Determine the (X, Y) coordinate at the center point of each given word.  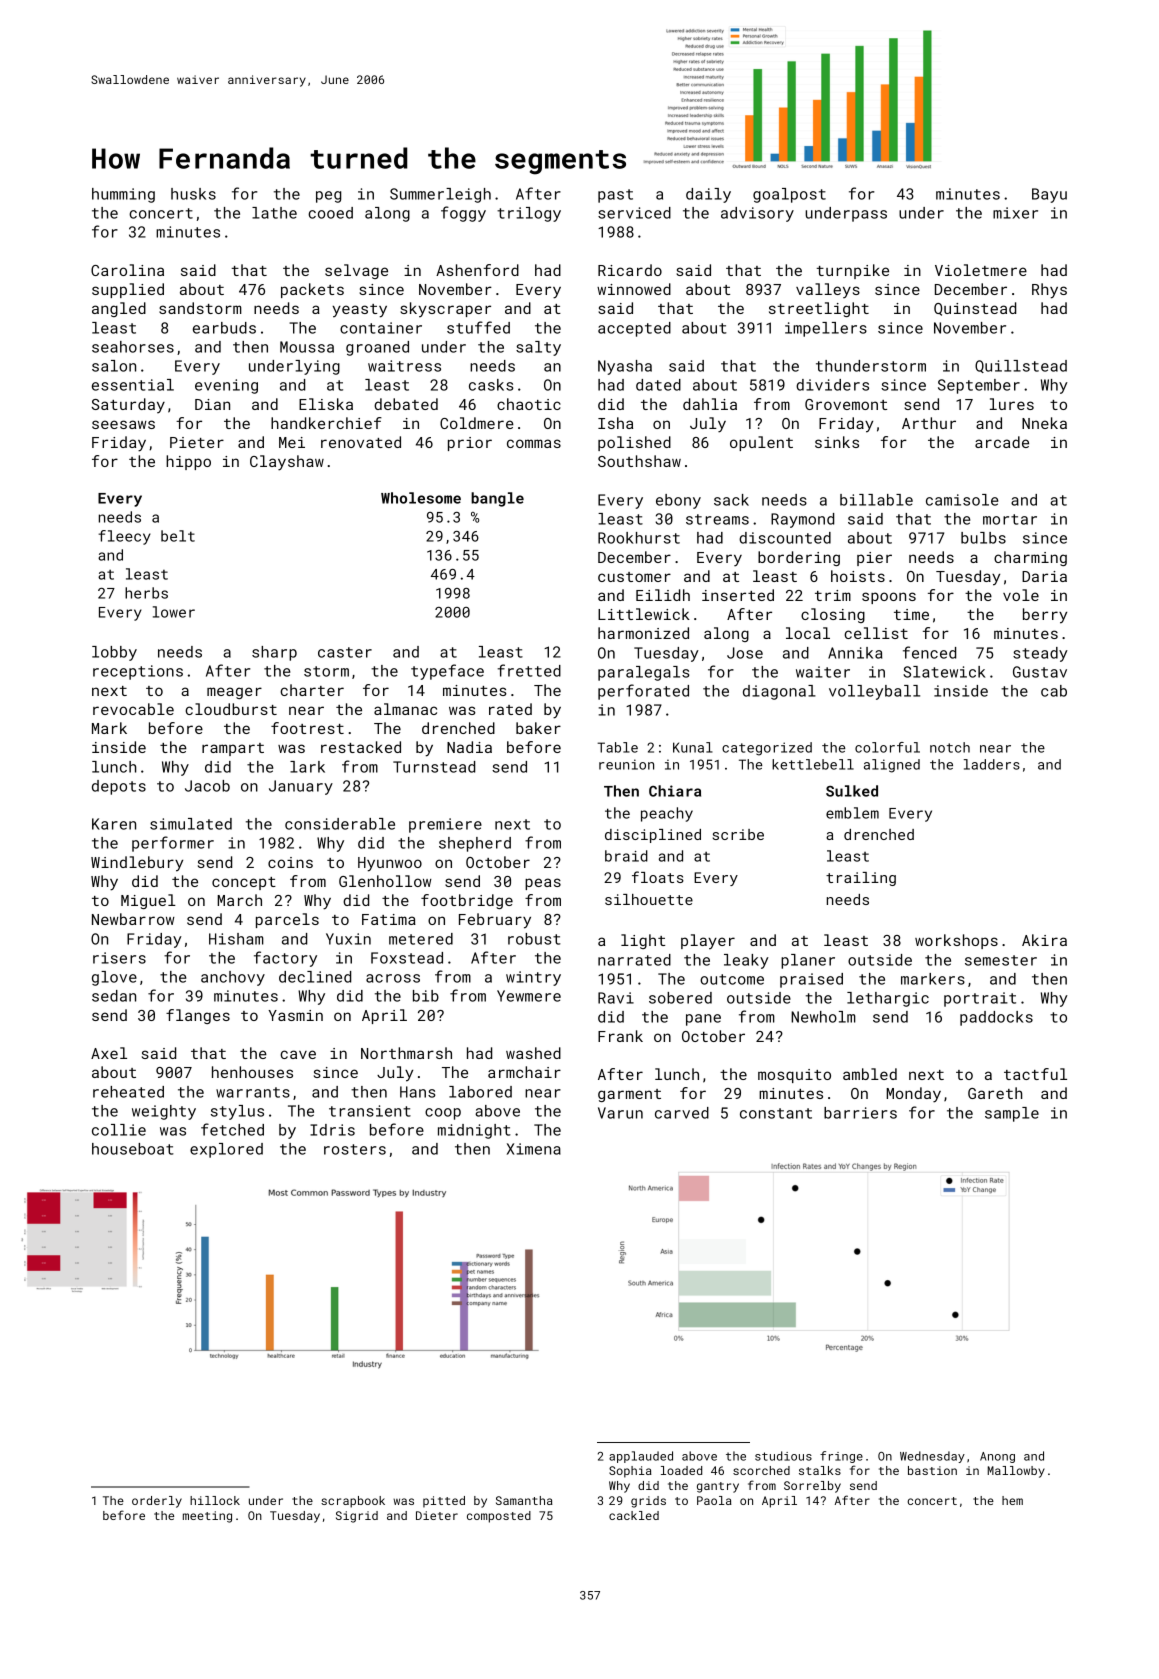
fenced (929, 652)
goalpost (789, 195)
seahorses (133, 347)
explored (226, 1150)
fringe (841, 1457)
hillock (215, 1500)
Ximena (534, 1149)
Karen (114, 824)
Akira (1044, 940)
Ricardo (630, 270)
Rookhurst (639, 538)
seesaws (123, 424)
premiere (445, 825)
